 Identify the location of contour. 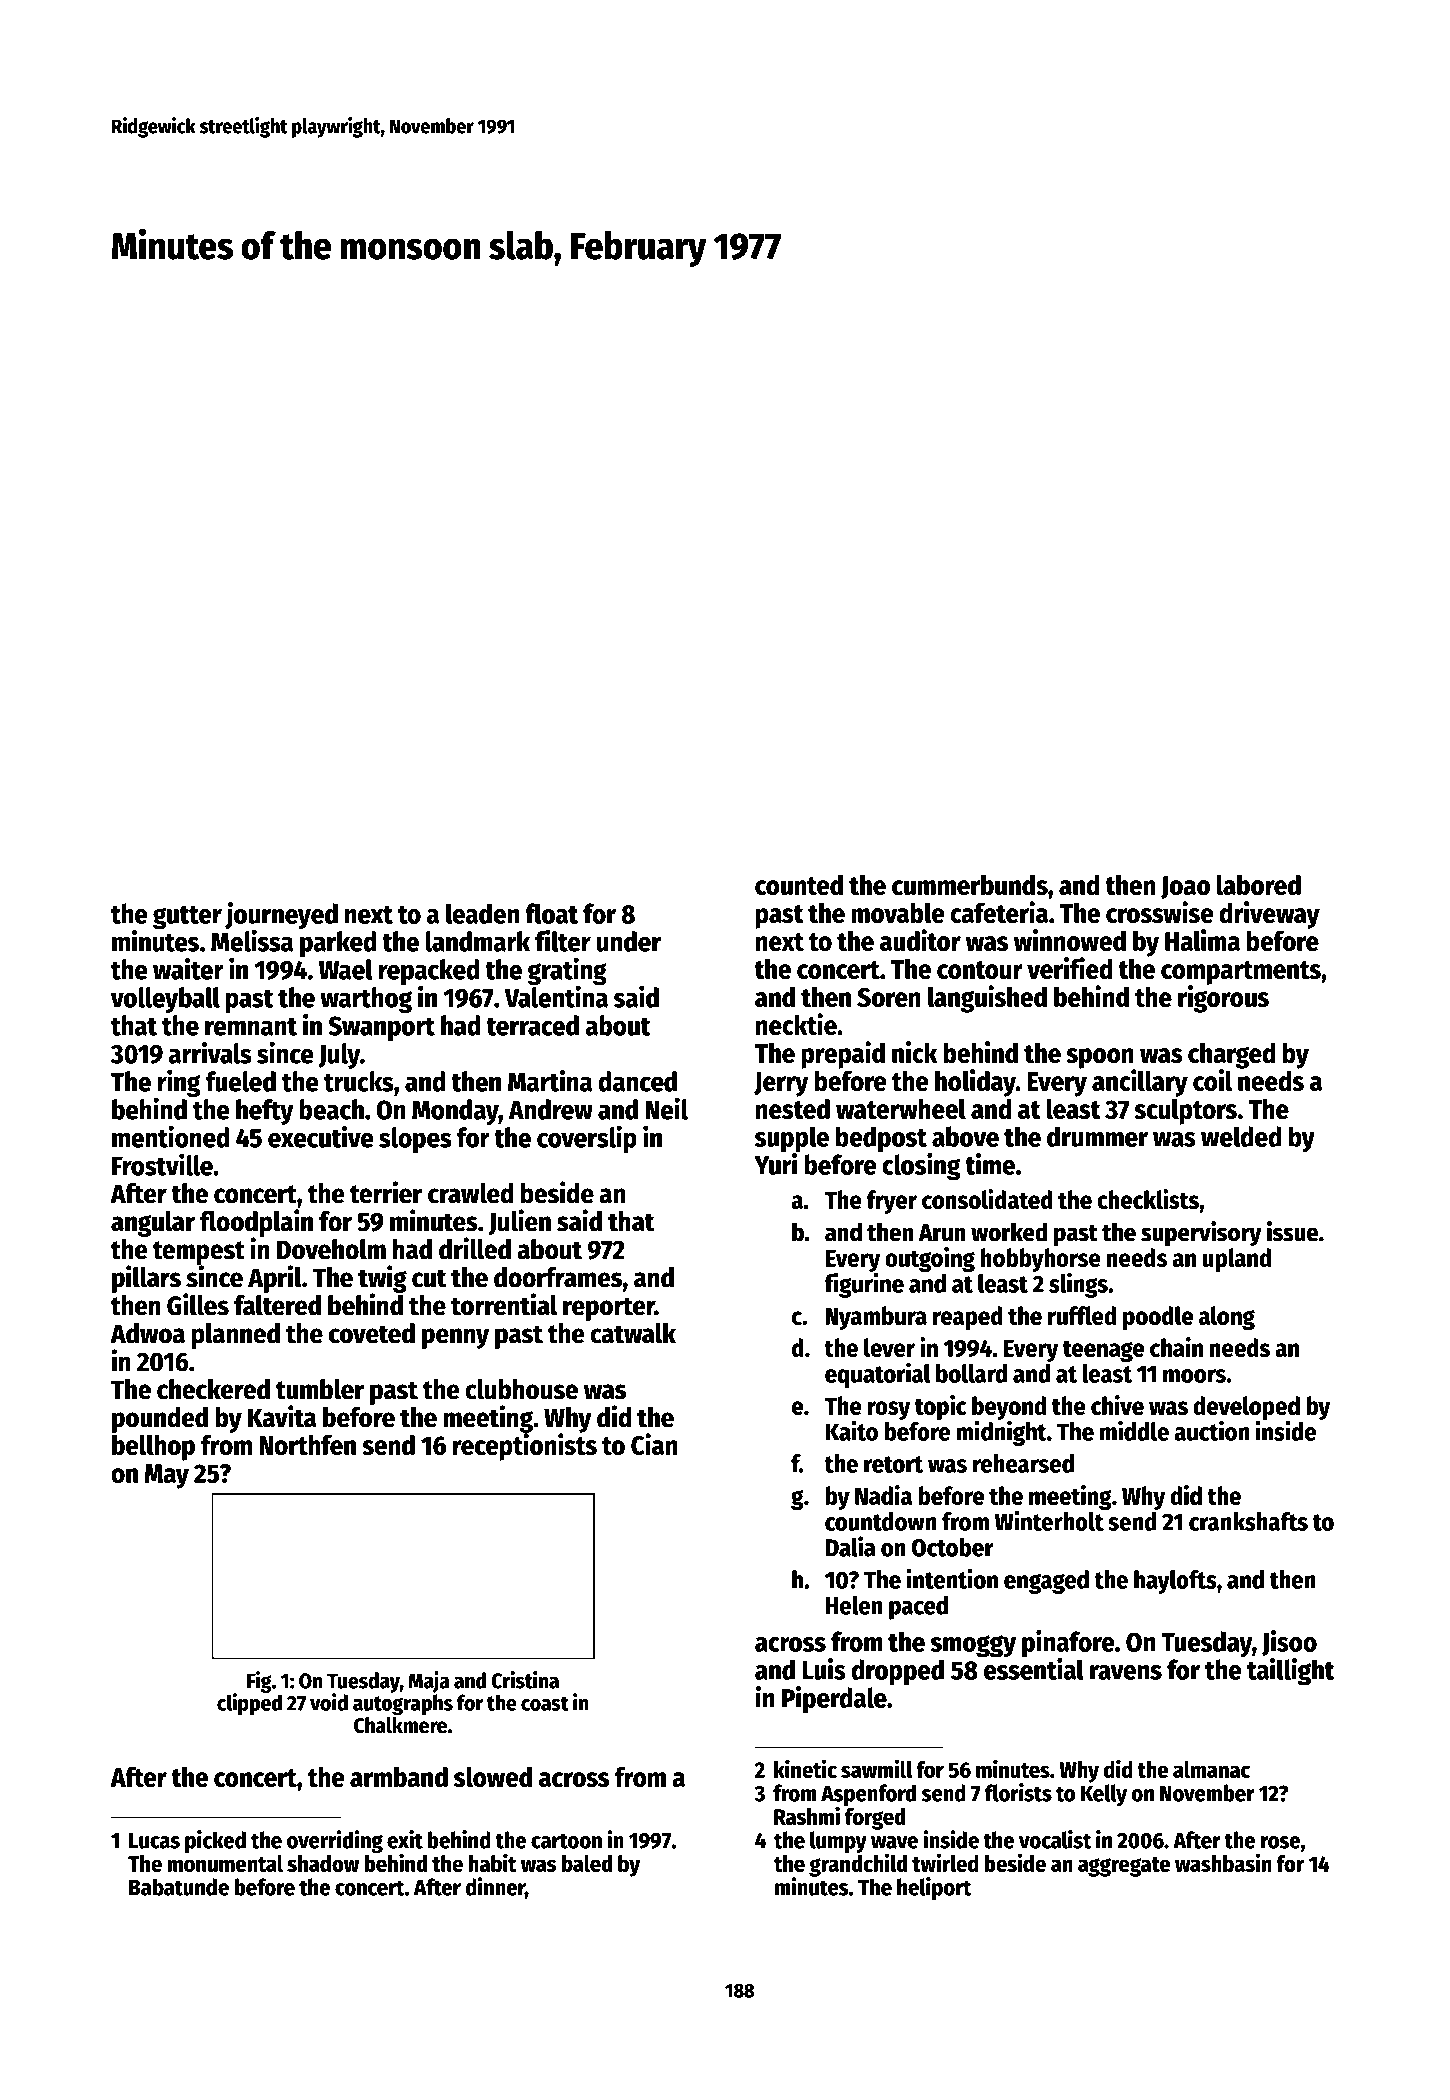
(980, 970).
